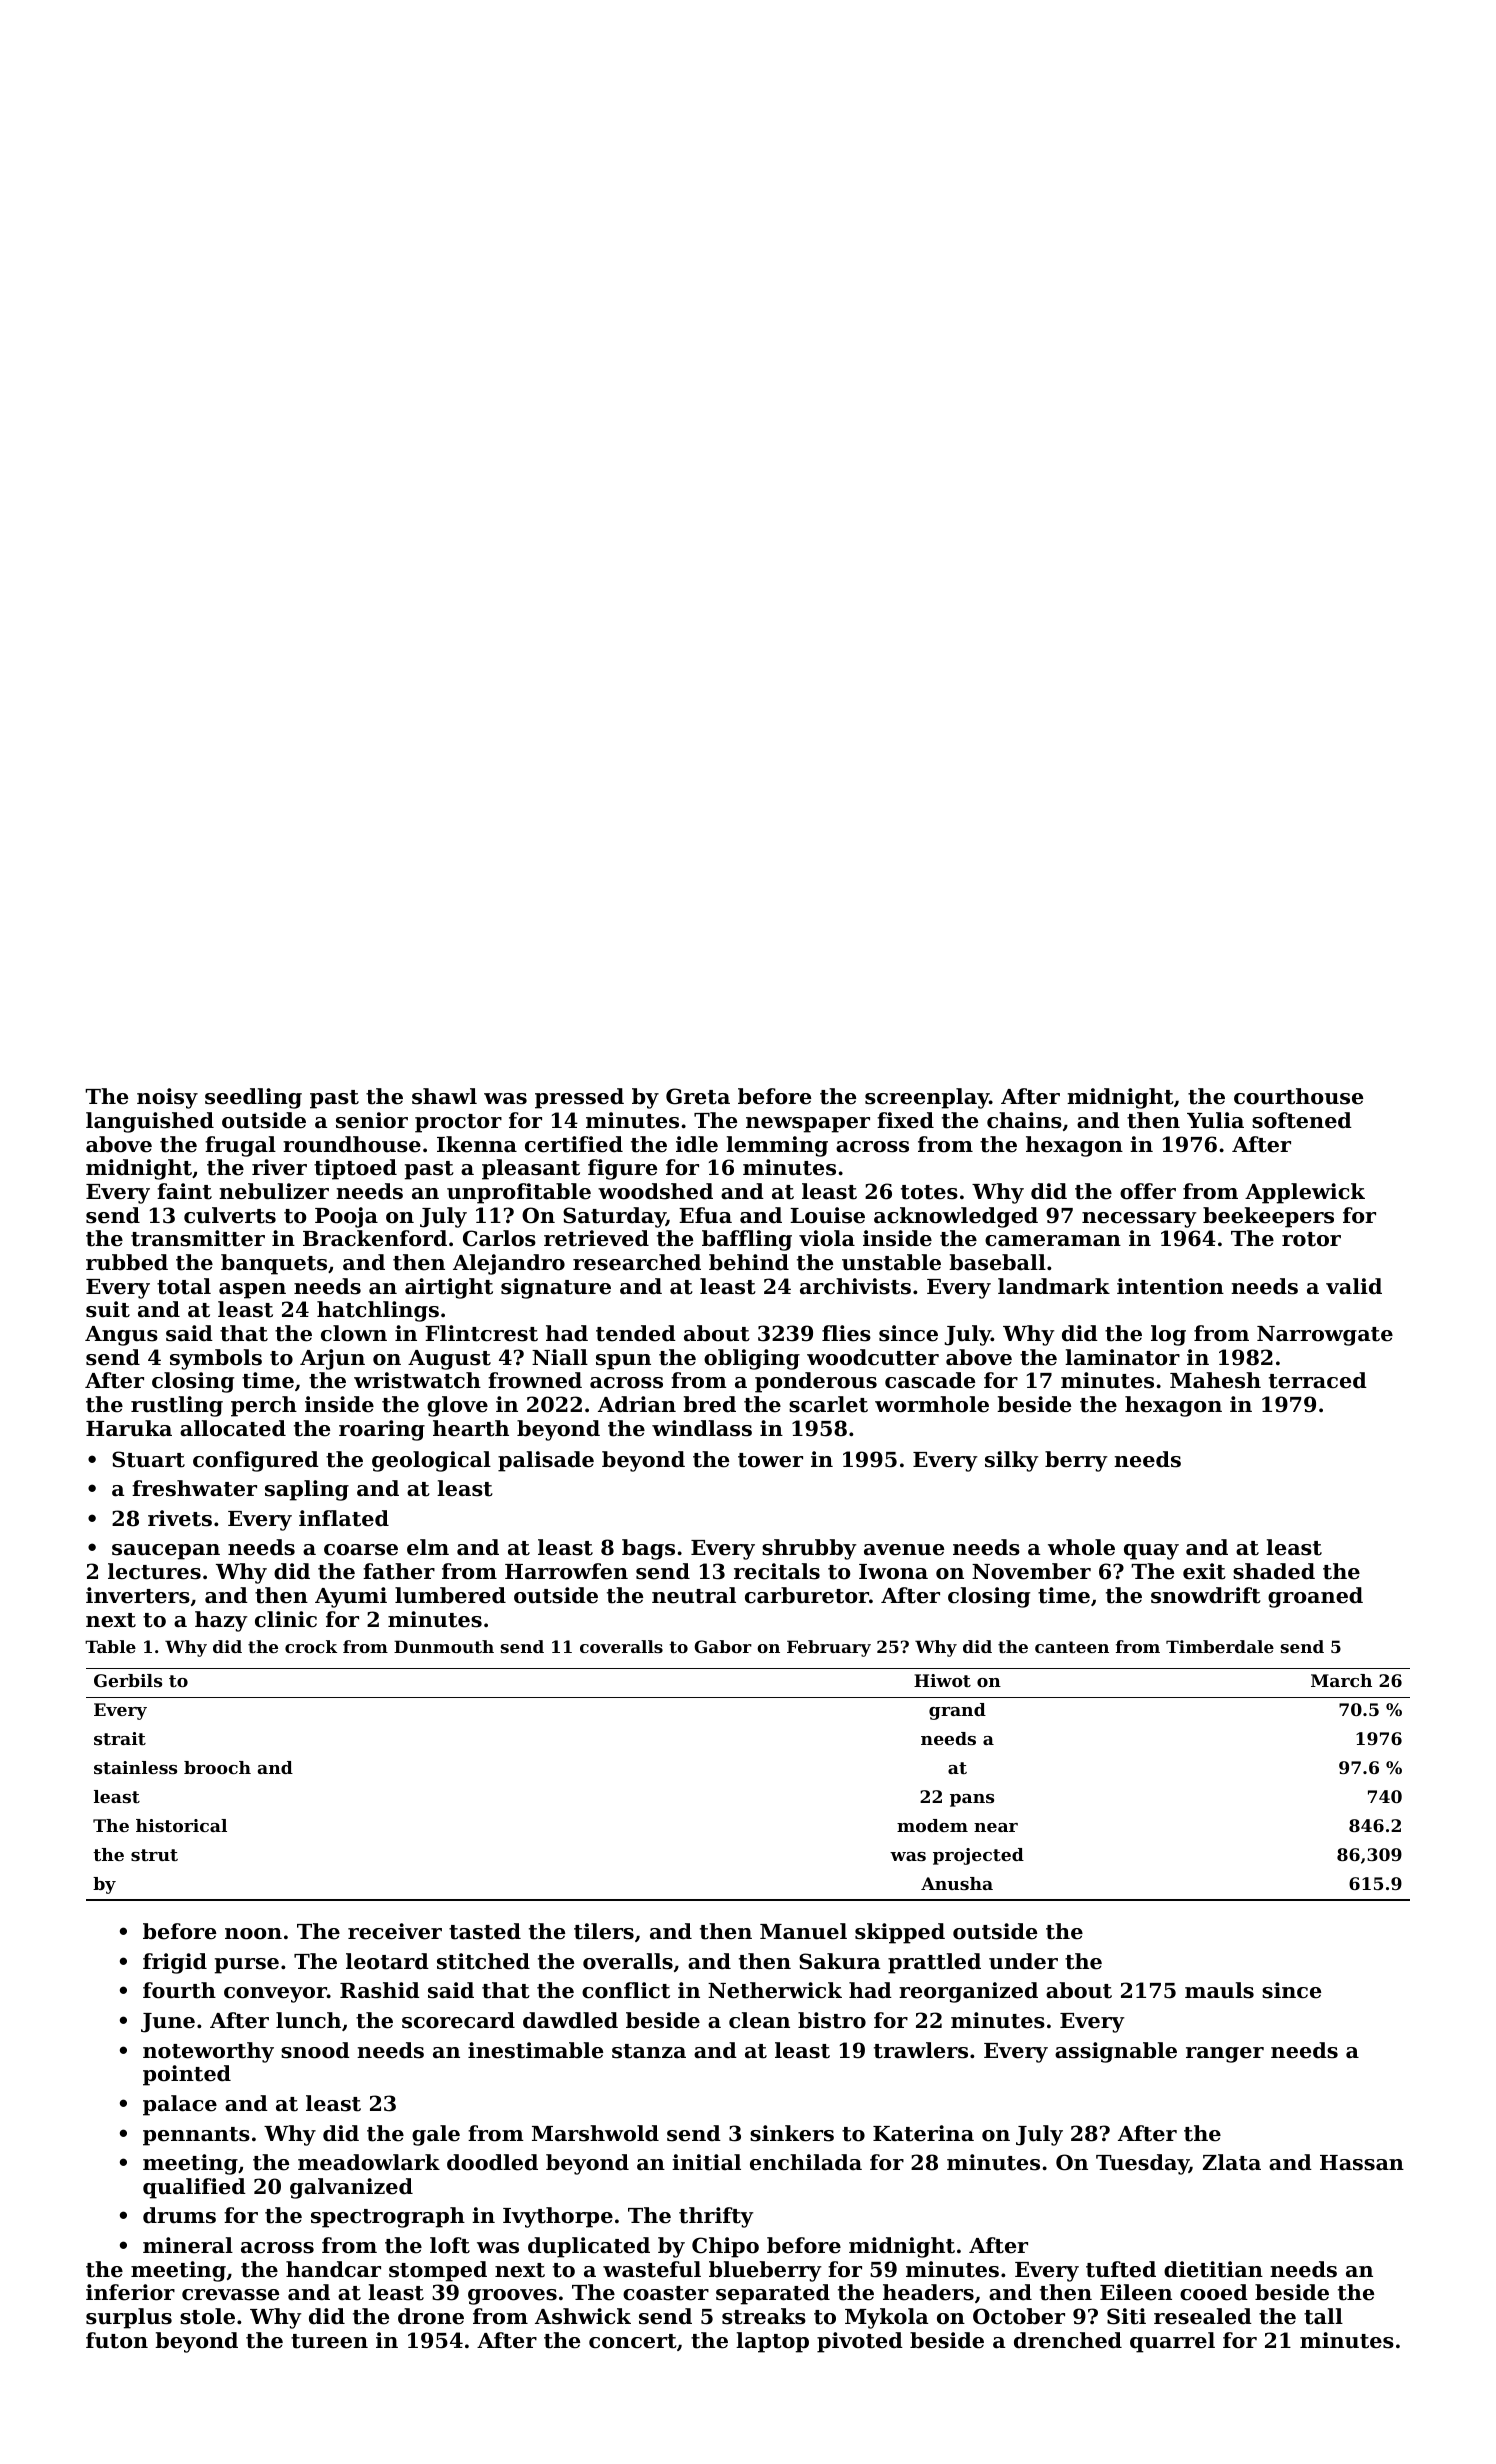 The width and height of the screenshot is (1496, 2464). What do you see at coordinates (1274, 1571) in the screenshot?
I see `shaded` at bounding box center [1274, 1571].
